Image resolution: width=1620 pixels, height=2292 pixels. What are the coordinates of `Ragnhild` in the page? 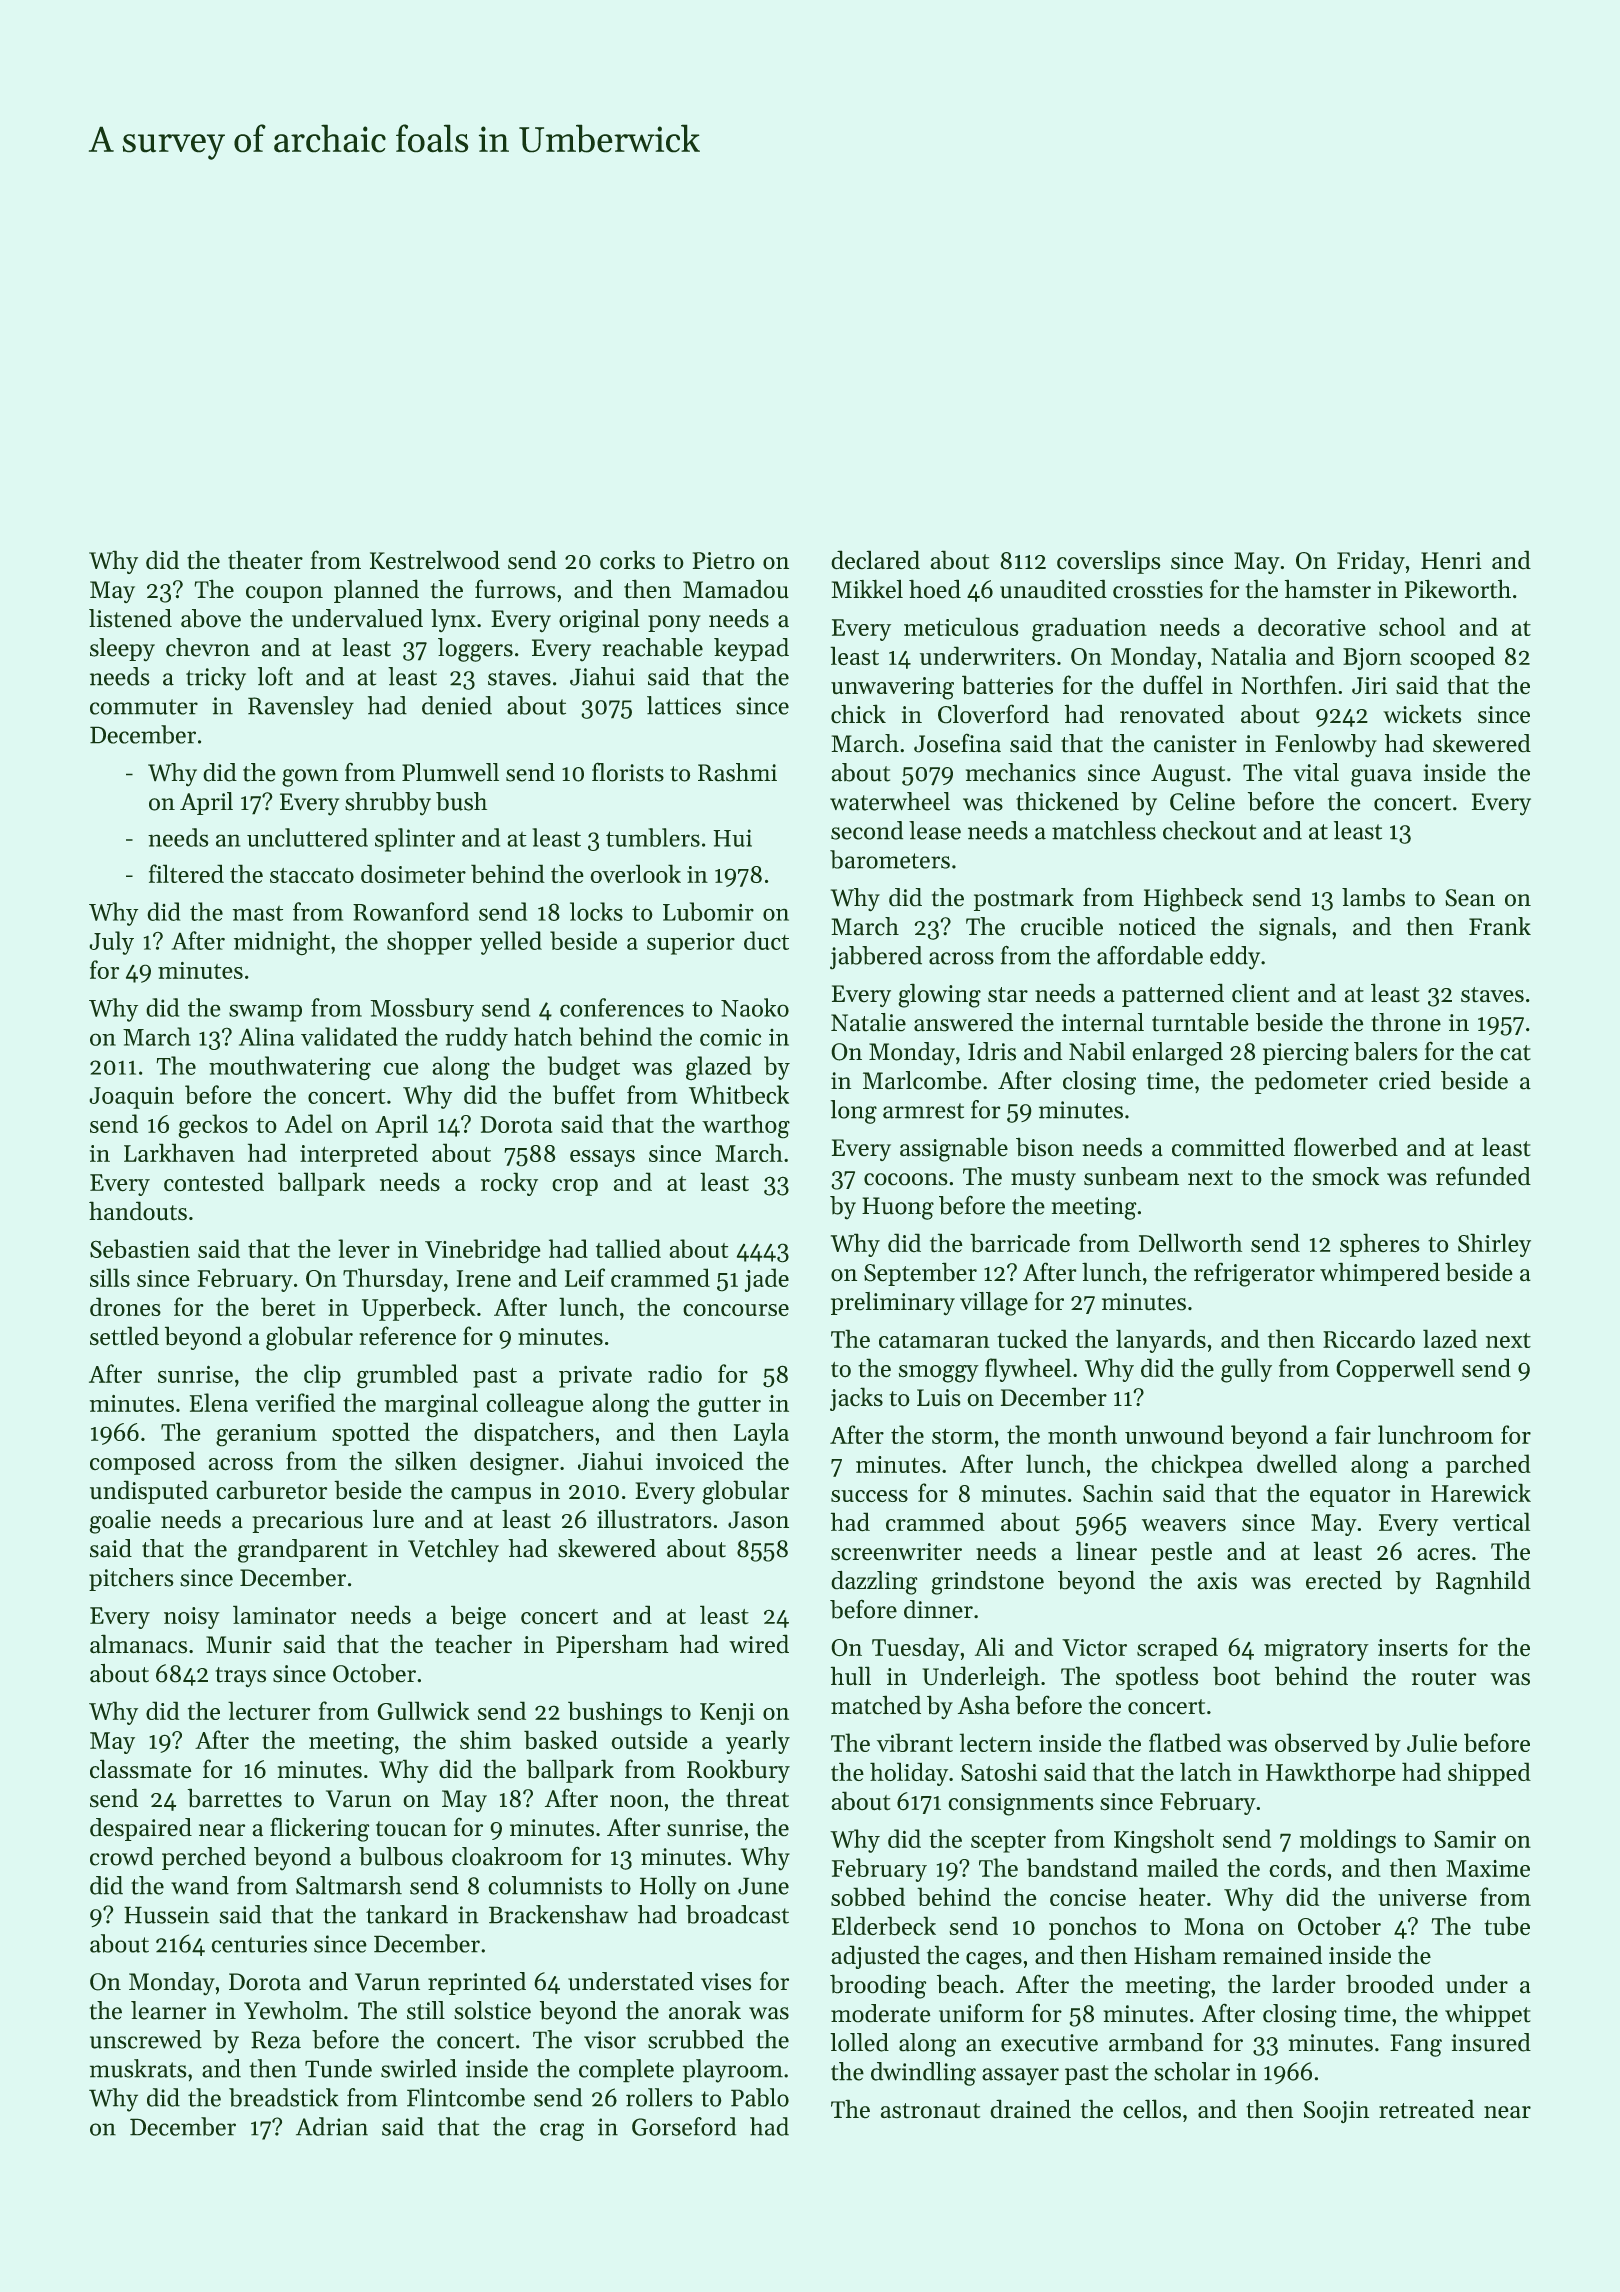 It's located at (1483, 1583).
